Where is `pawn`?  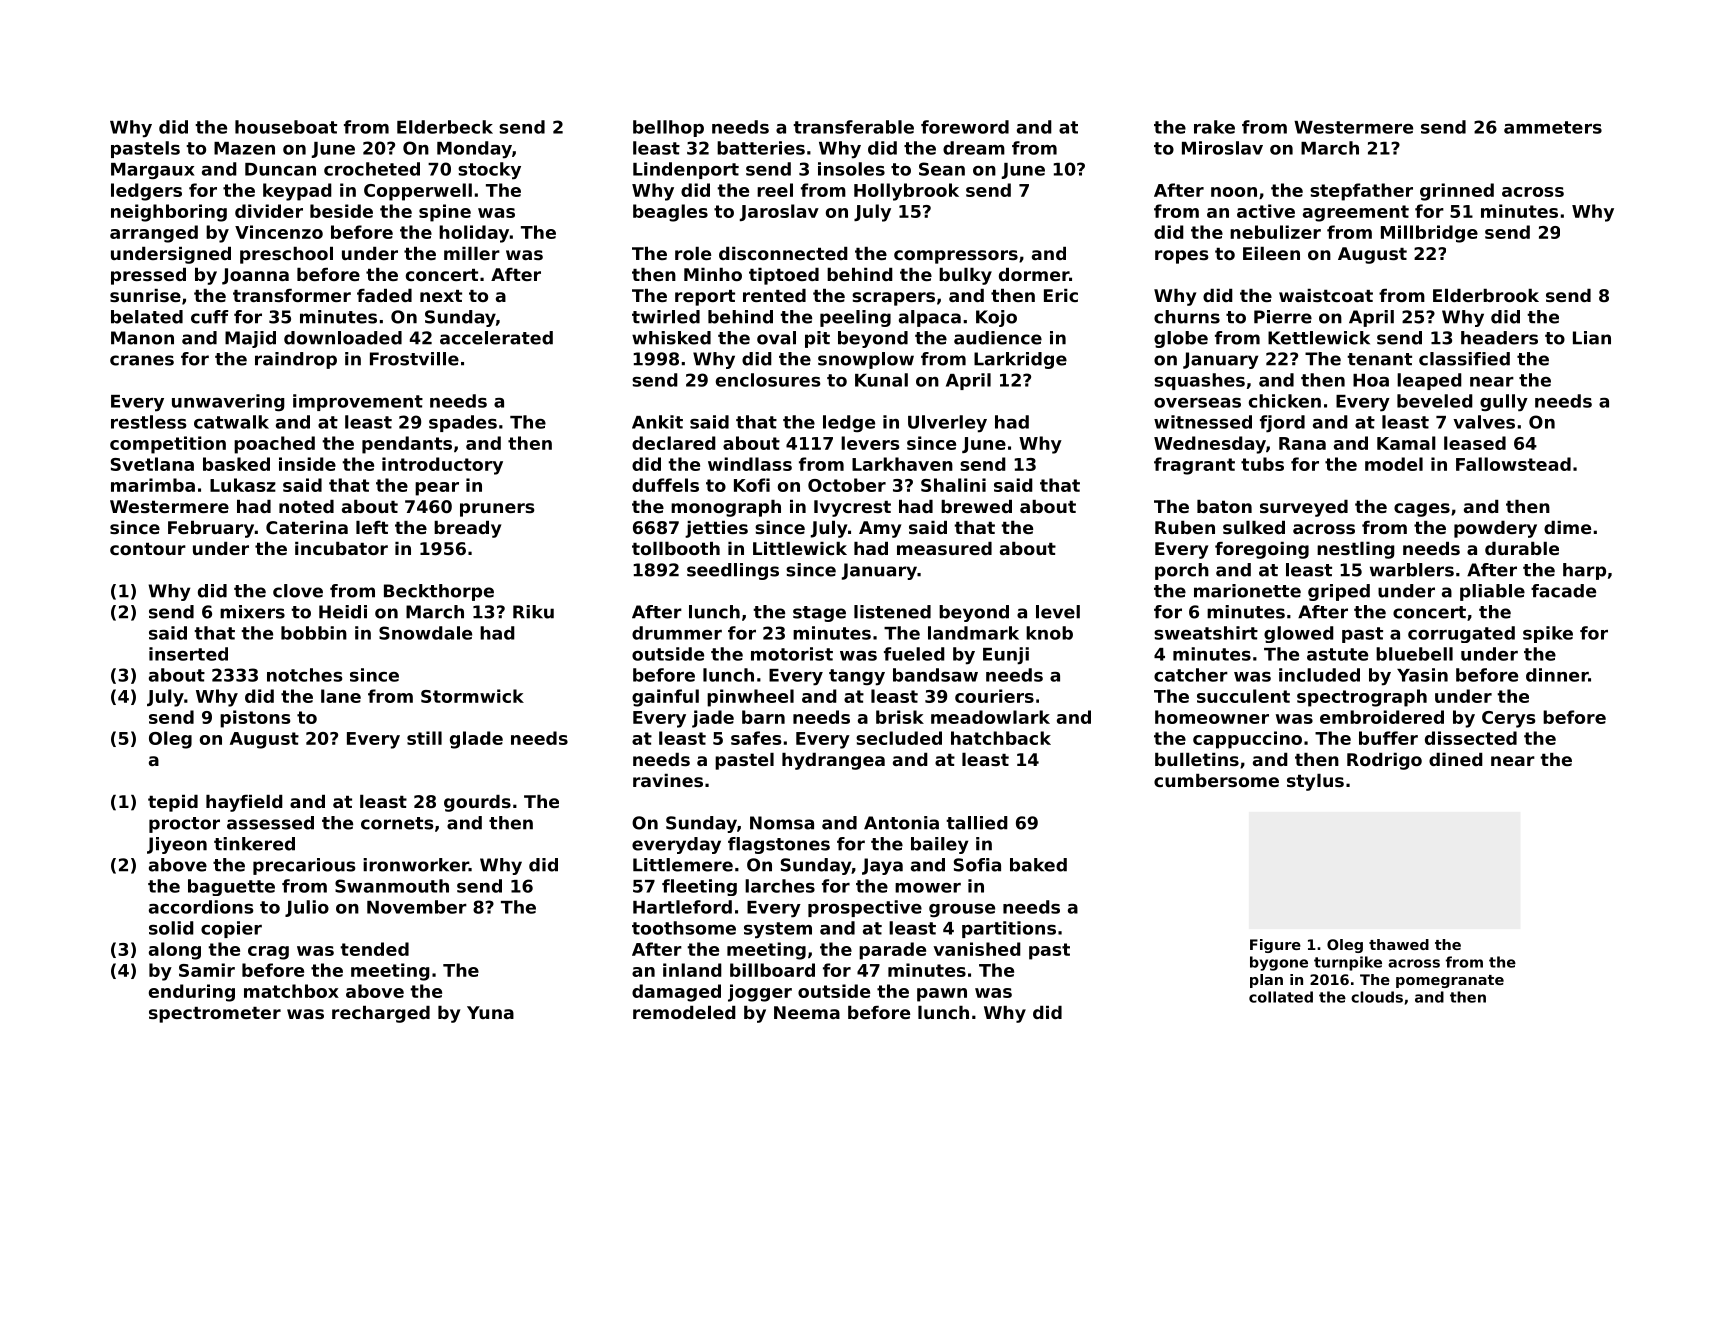 pawn is located at coordinates (942, 995).
